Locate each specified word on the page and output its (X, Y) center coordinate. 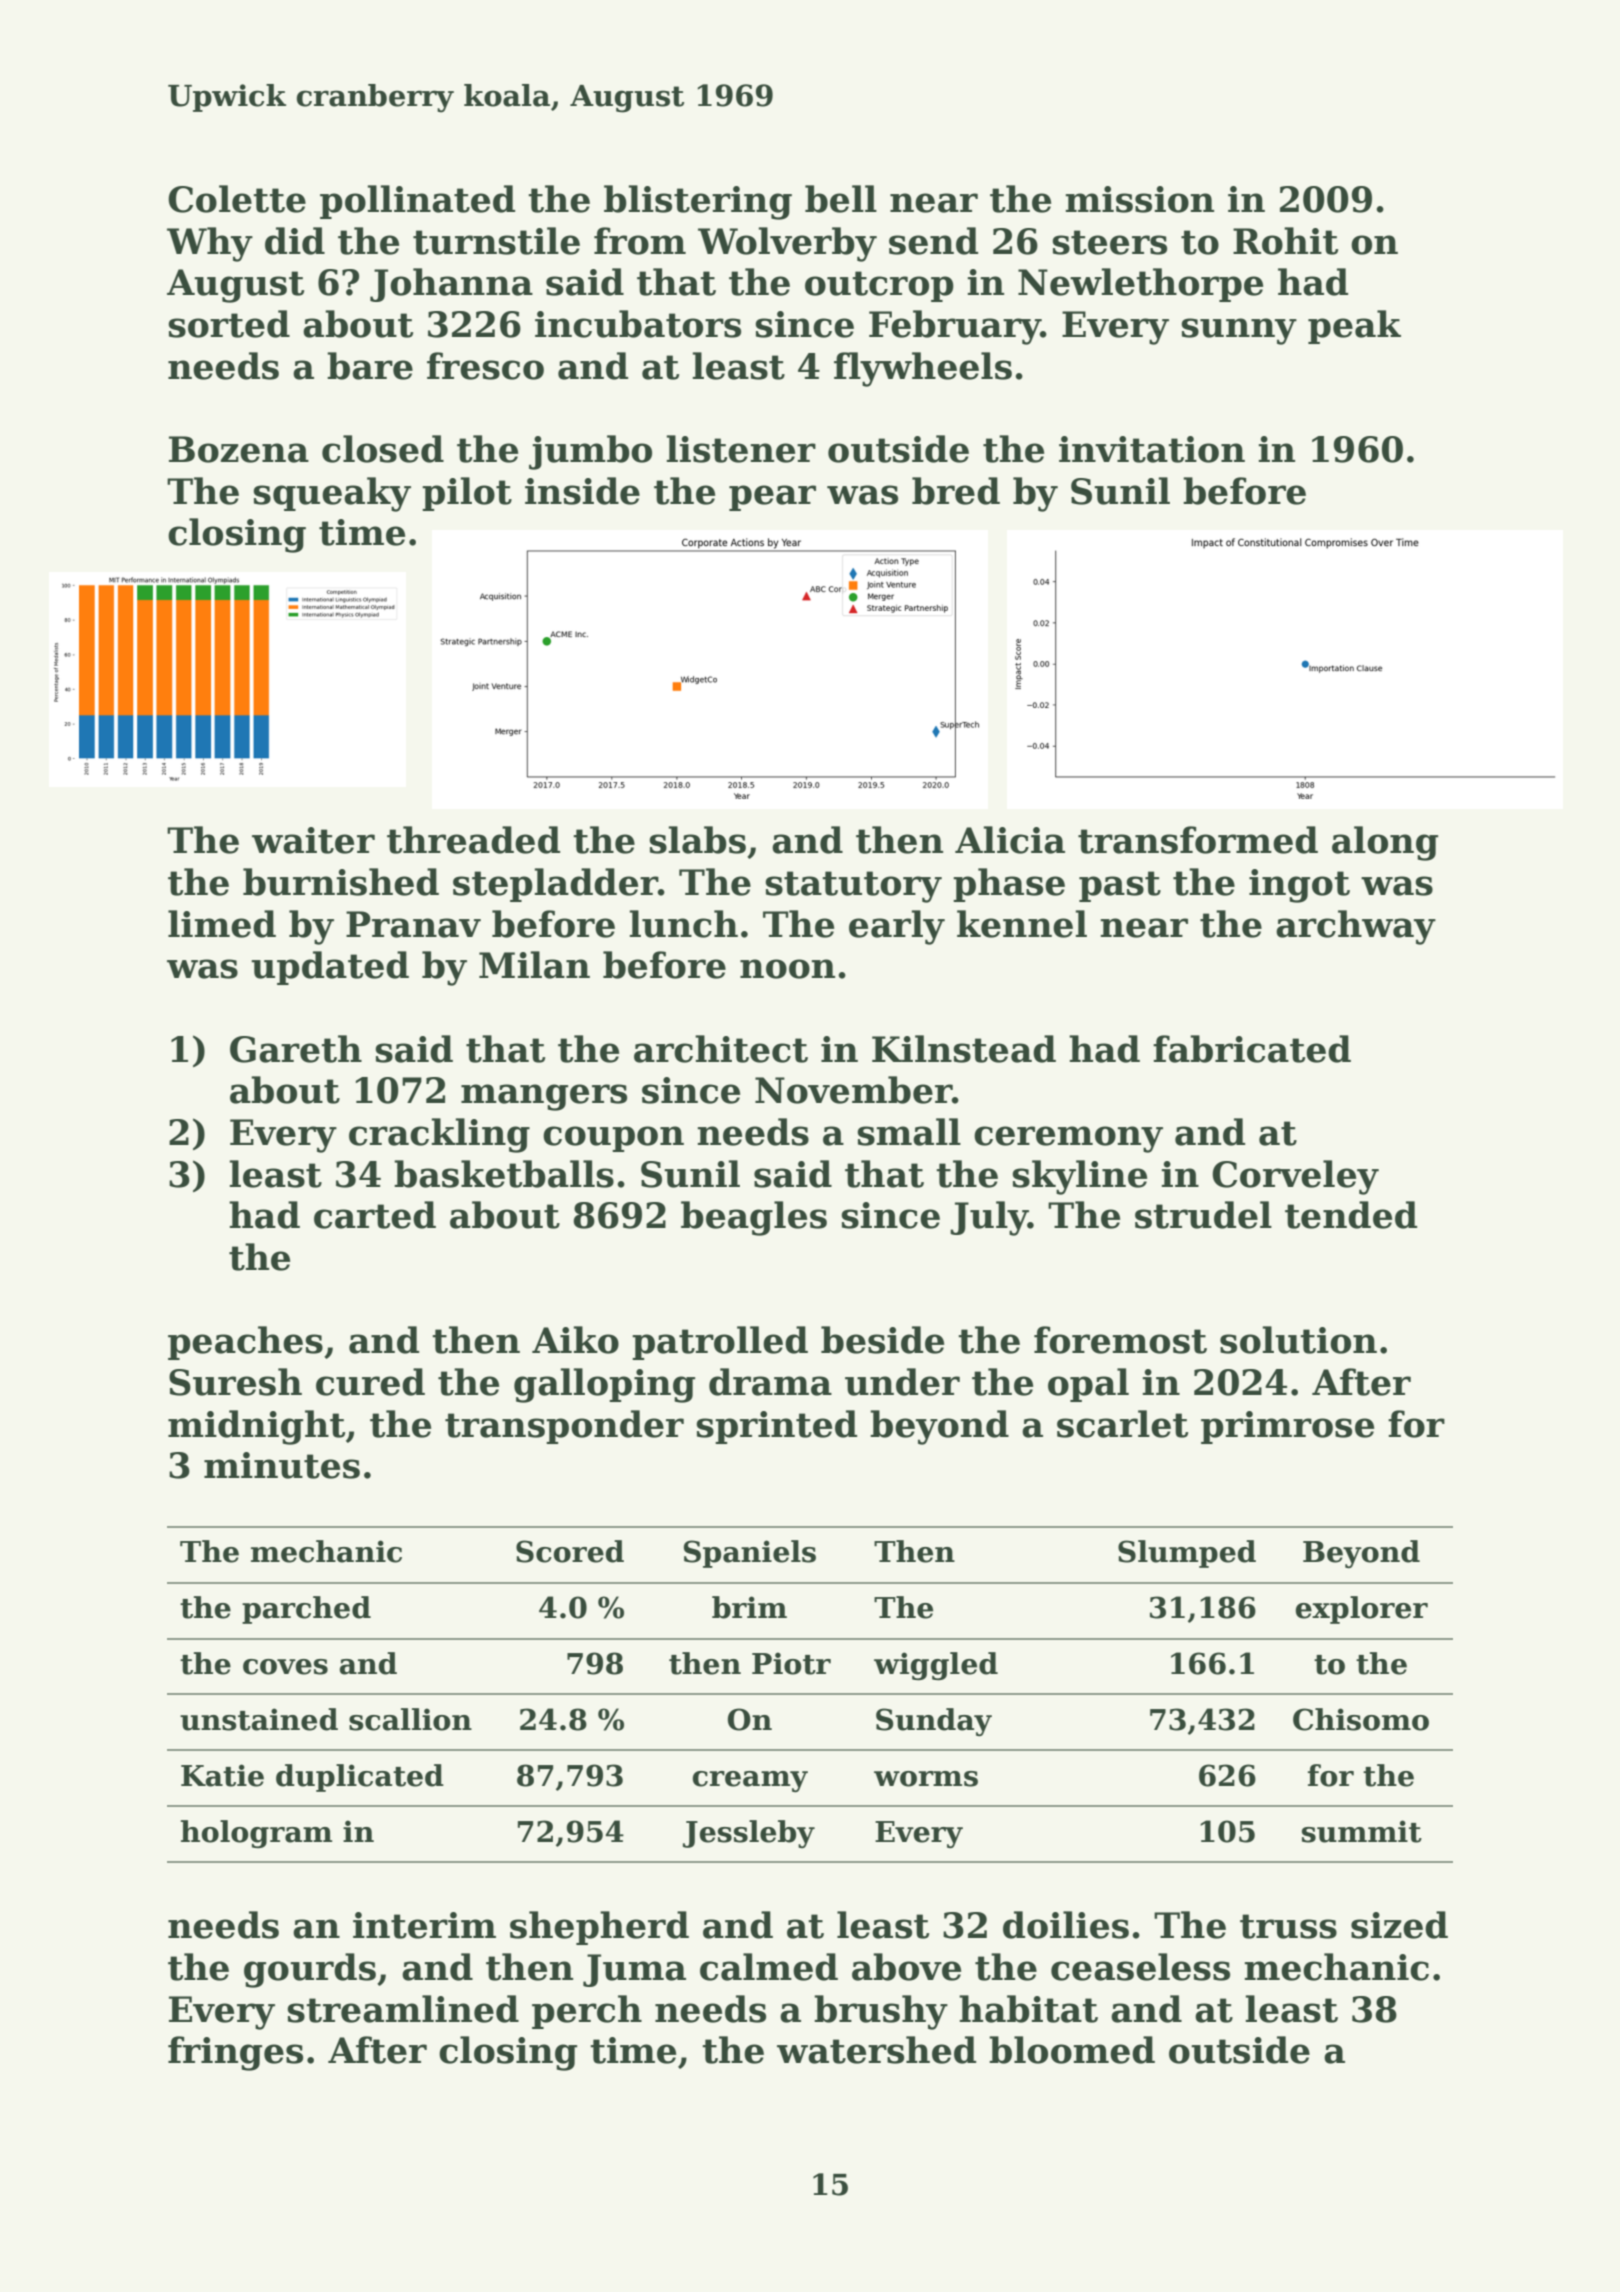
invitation (1152, 449)
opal (1088, 1385)
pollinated (417, 202)
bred (956, 491)
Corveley (1295, 1177)
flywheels (923, 369)
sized (1399, 1925)
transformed (1198, 840)
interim (424, 1925)
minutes (282, 1465)
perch (587, 2012)
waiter (313, 840)
